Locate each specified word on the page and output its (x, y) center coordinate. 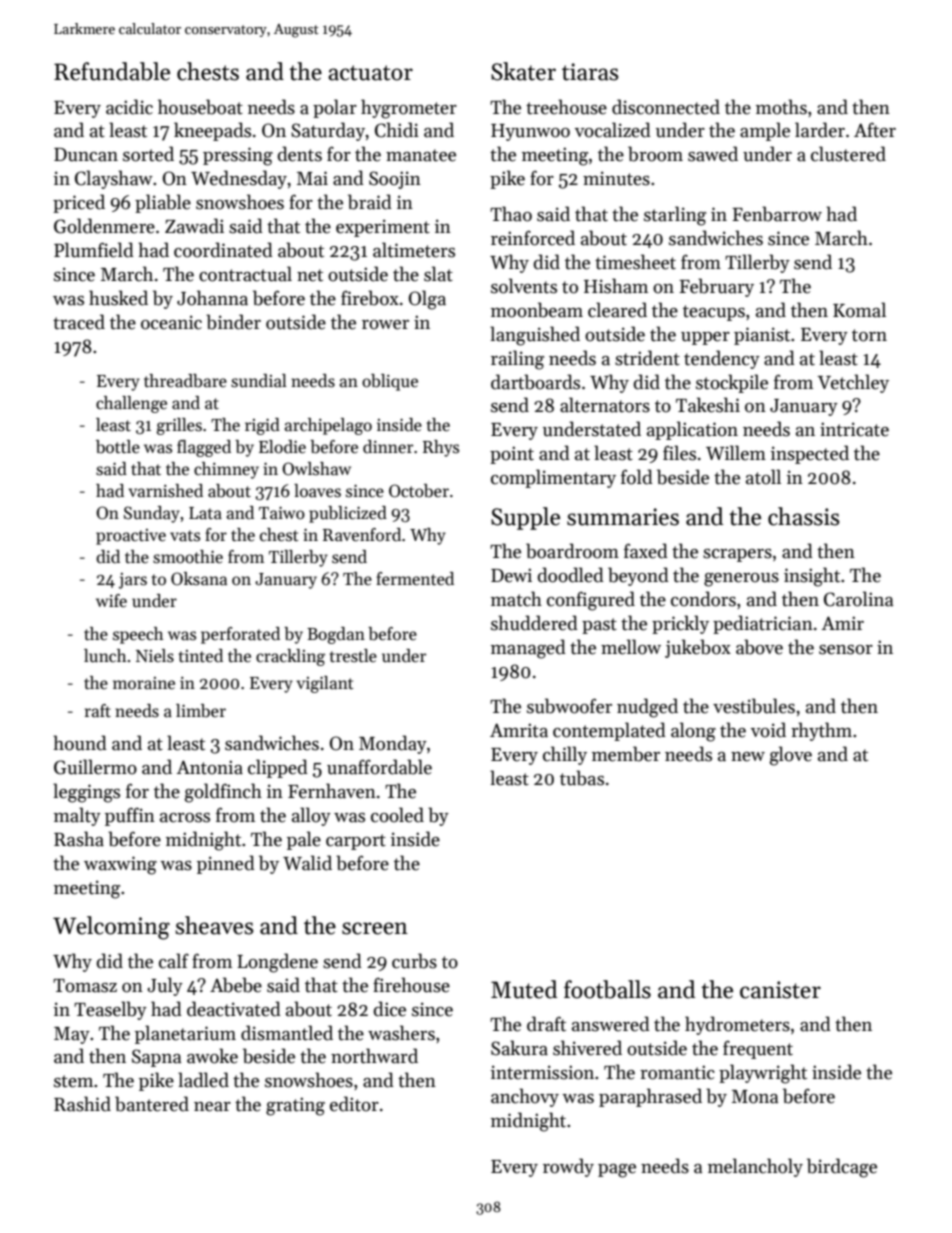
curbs (414, 961)
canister (780, 990)
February (716, 287)
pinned (226, 864)
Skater (523, 71)
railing (517, 360)
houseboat (200, 107)
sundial (259, 381)
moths (781, 107)
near (212, 1107)
